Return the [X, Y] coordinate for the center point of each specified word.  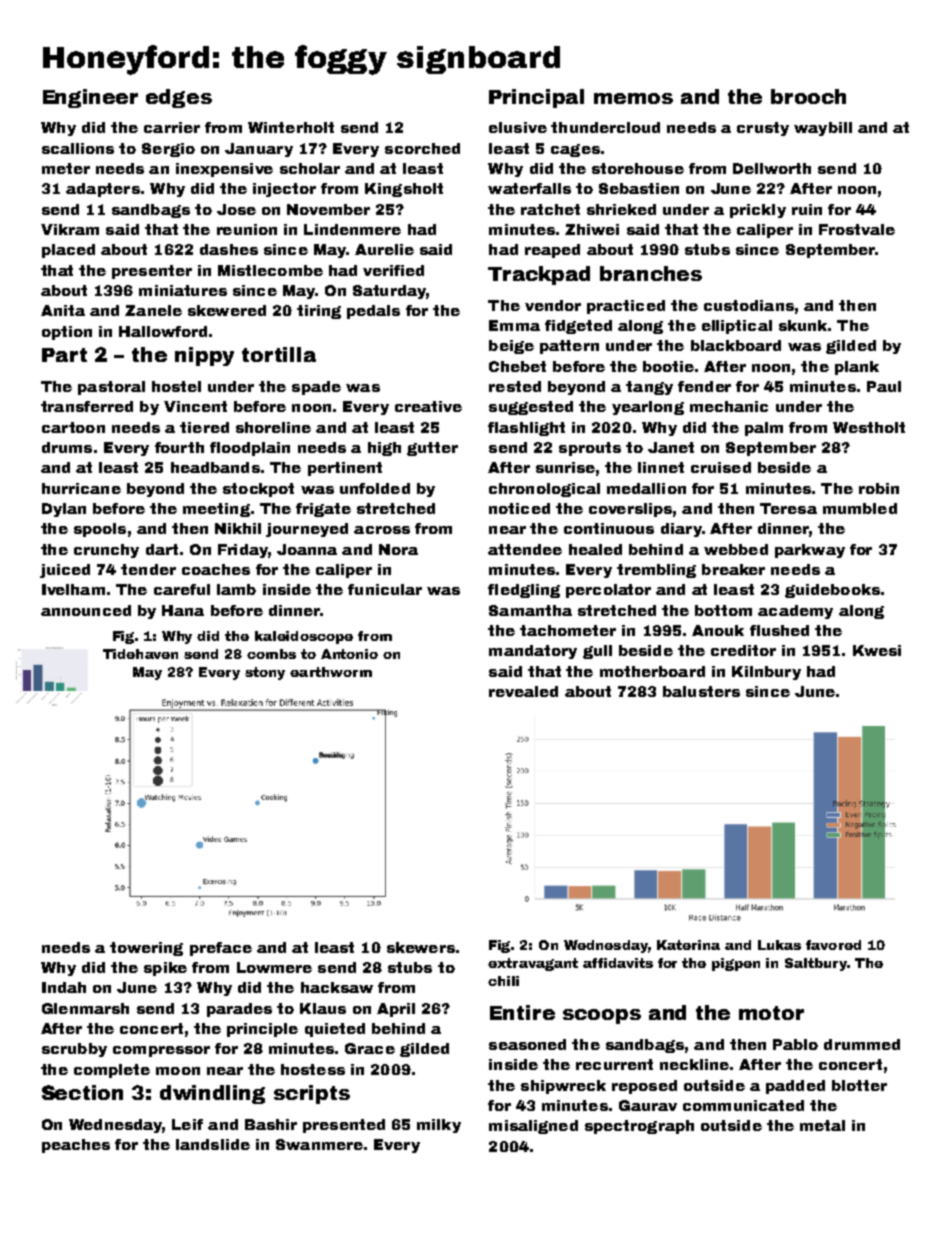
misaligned [533, 1127]
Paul [884, 386]
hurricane [81, 488]
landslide [213, 1144]
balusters [701, 691]
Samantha [530, 610]
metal [822, 1125]
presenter [152, 272]
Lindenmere [352, 229]
